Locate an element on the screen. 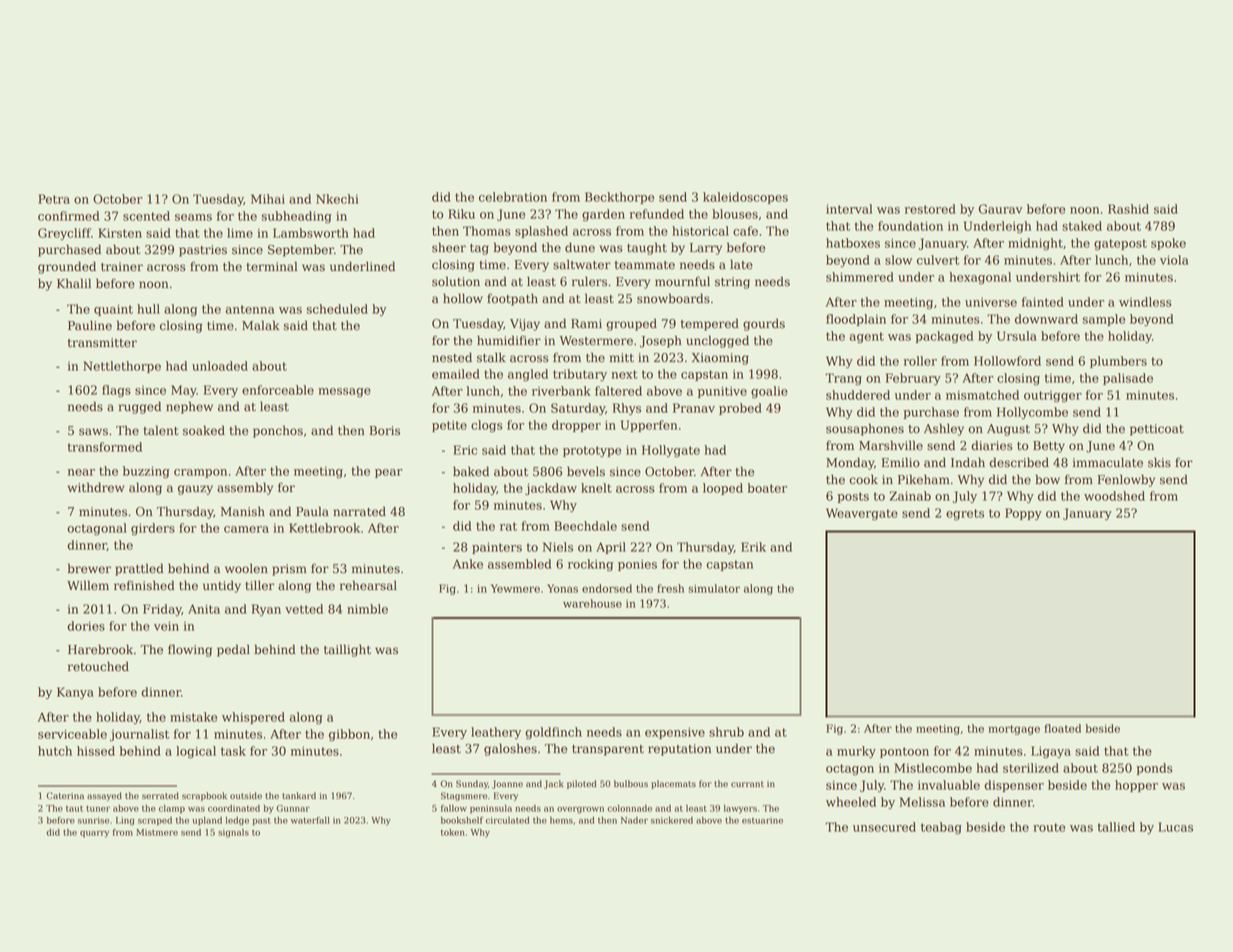 This screenshot has width=1233, height=952. kaleidoscopes is located at coordinates (745, 198).
